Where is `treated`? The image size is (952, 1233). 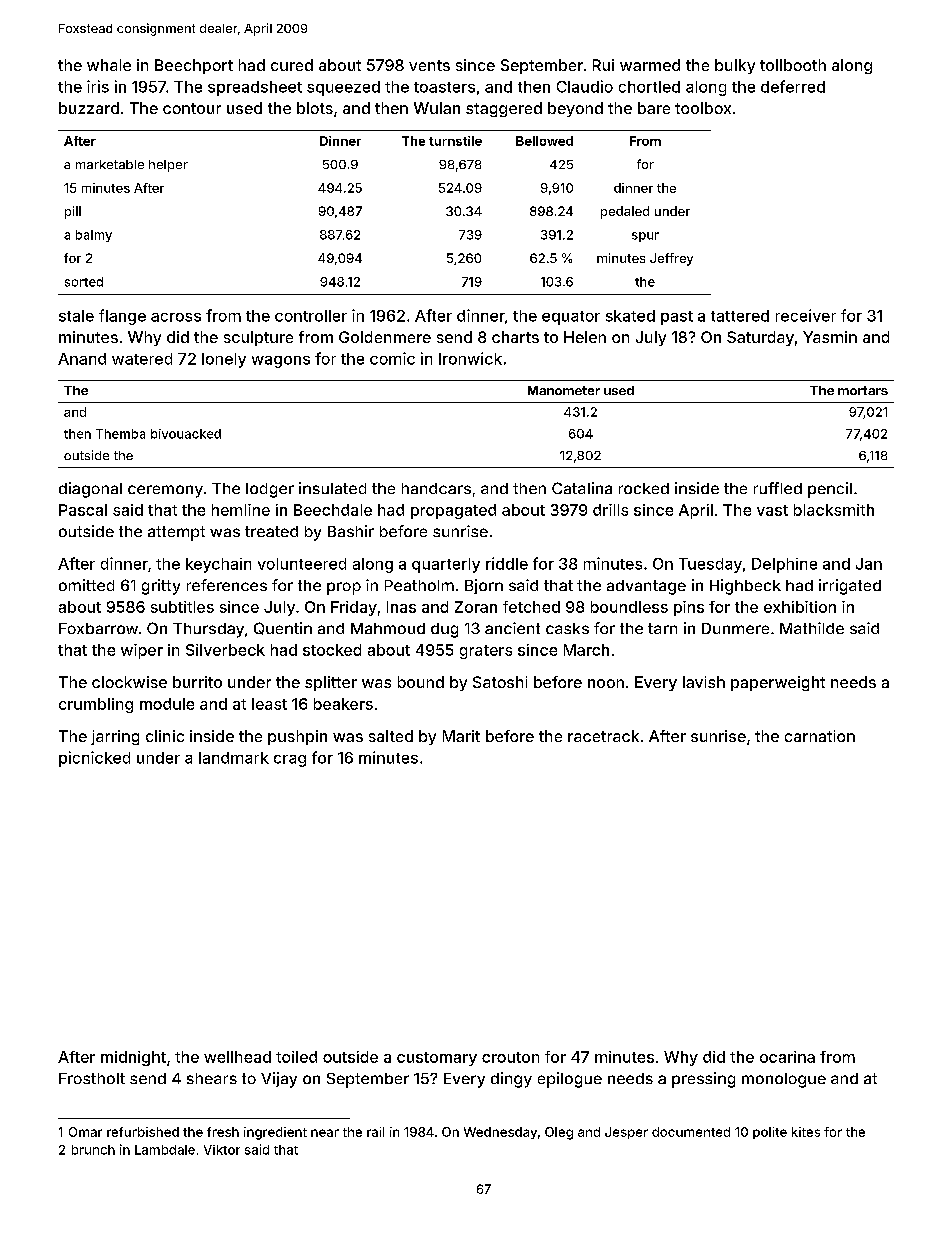
treated is located at coordinates (271, 531).
